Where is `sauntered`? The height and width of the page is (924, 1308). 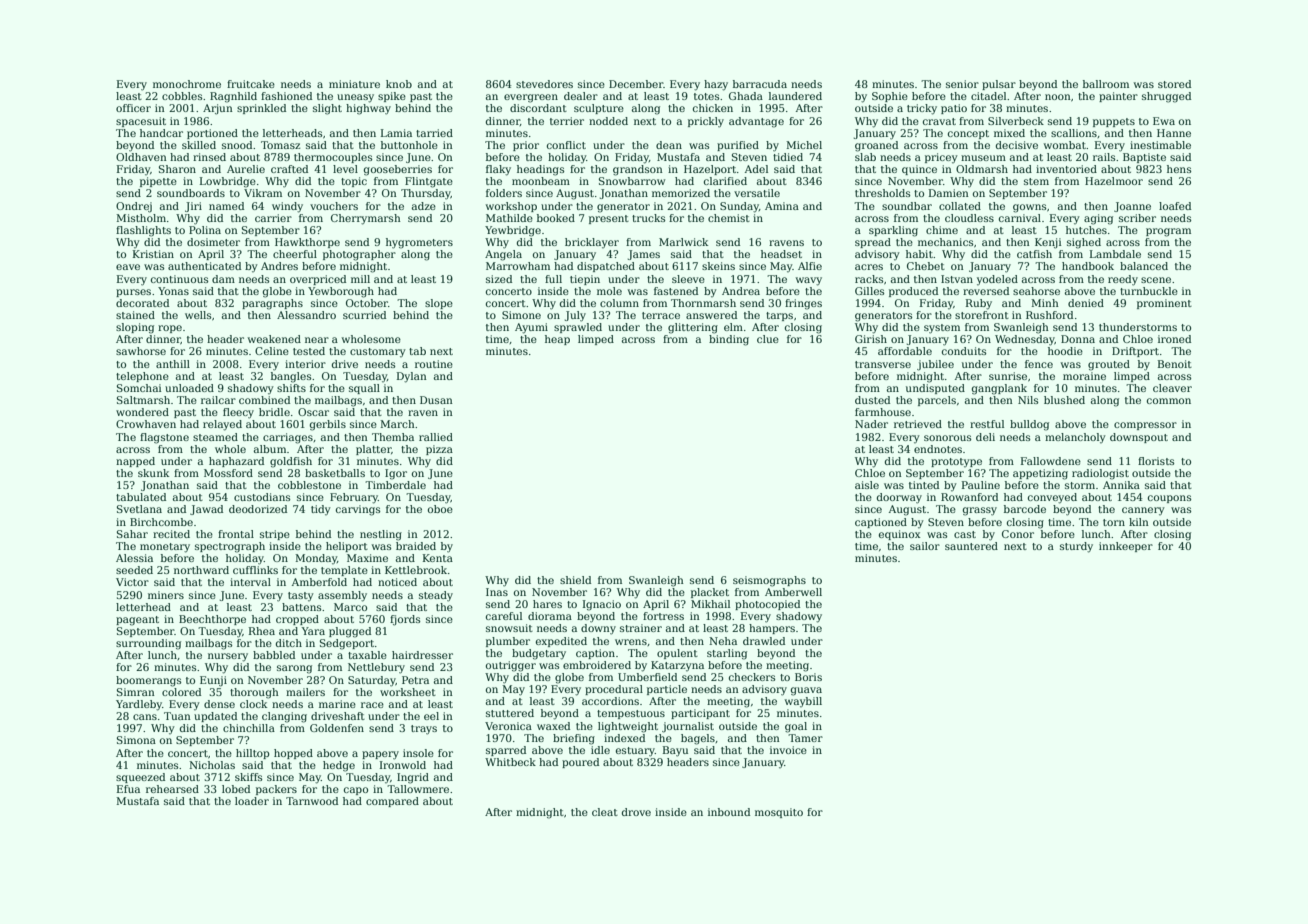
sauntered is located at coordinates (971, 546).
